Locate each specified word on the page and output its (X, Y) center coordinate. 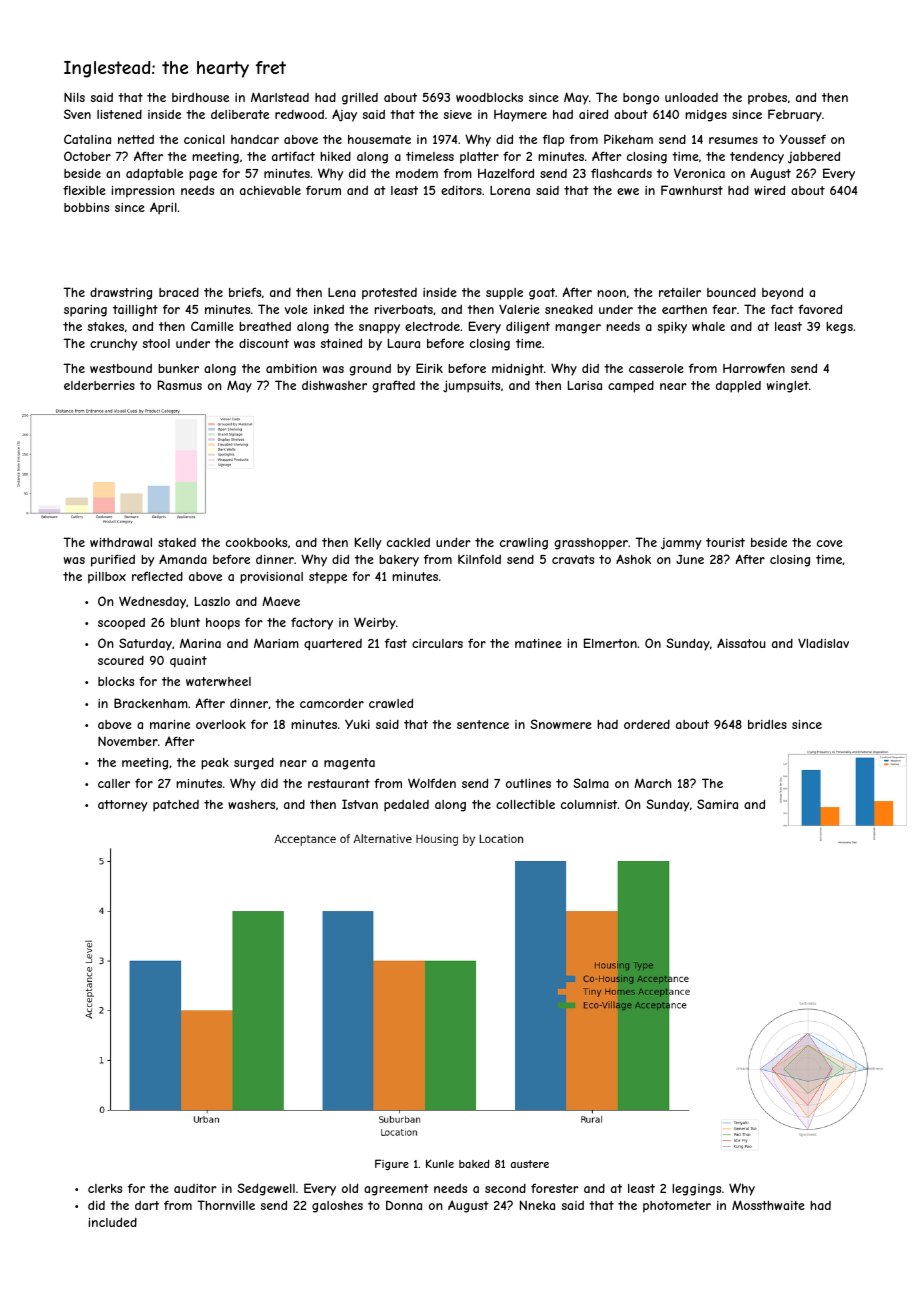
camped (631, 387)
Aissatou (741, 643)
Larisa (585, 385)
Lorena (510, 190)
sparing (85, 311)
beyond (782, 293)
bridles (767, 724)
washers (251, 804)
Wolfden (432, 783)
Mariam (276, 643)
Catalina (87, 139)
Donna (404, 1205)
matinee (538, 643)
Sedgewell (266, 1189)
